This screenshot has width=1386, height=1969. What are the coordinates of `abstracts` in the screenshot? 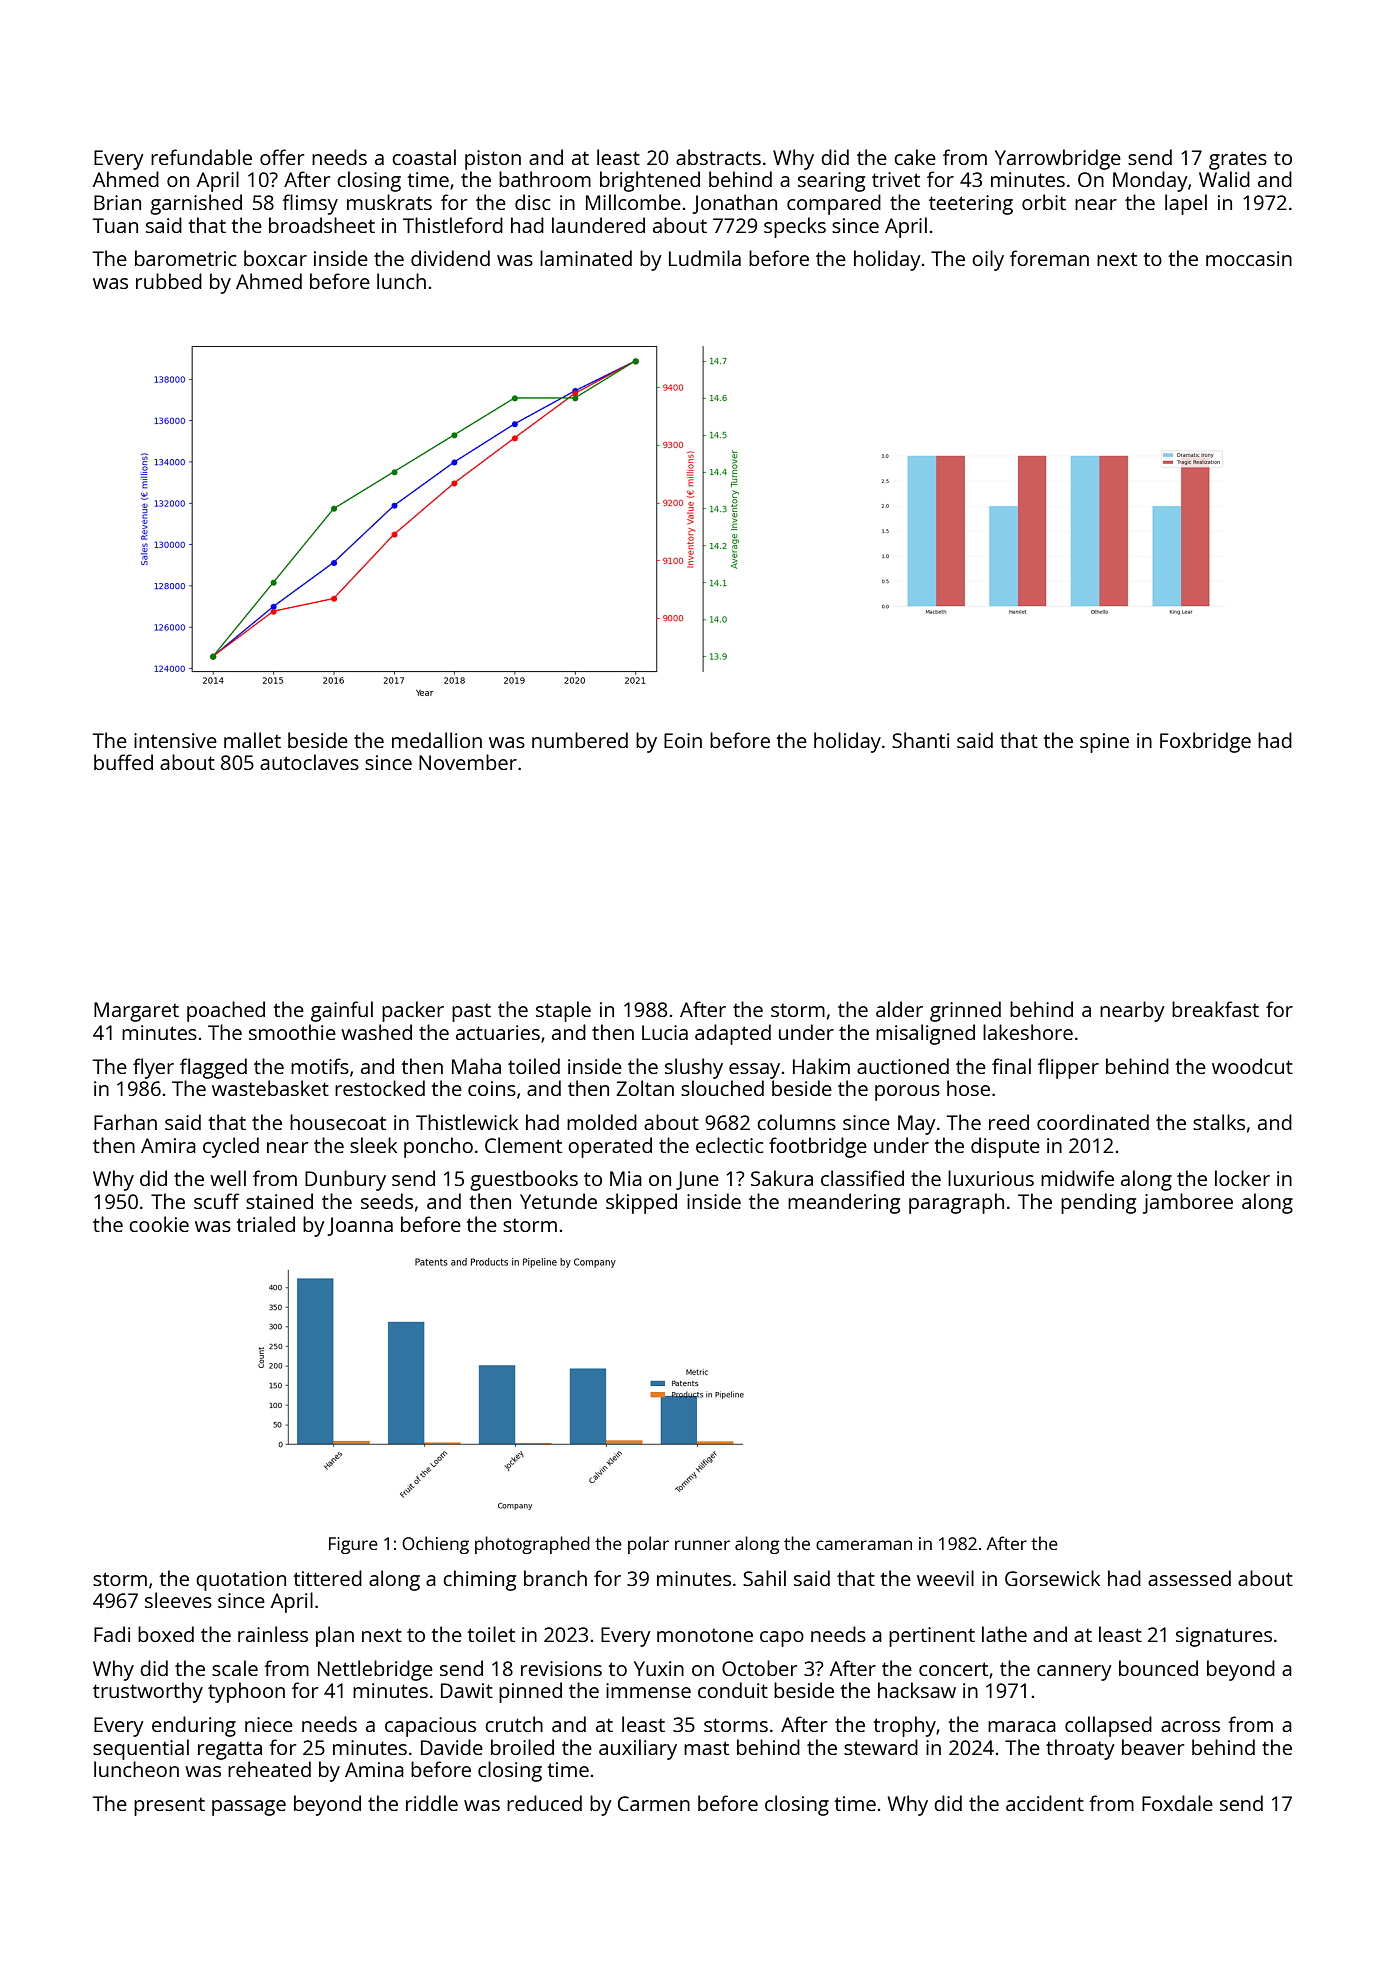 It's located at (718, 157).
